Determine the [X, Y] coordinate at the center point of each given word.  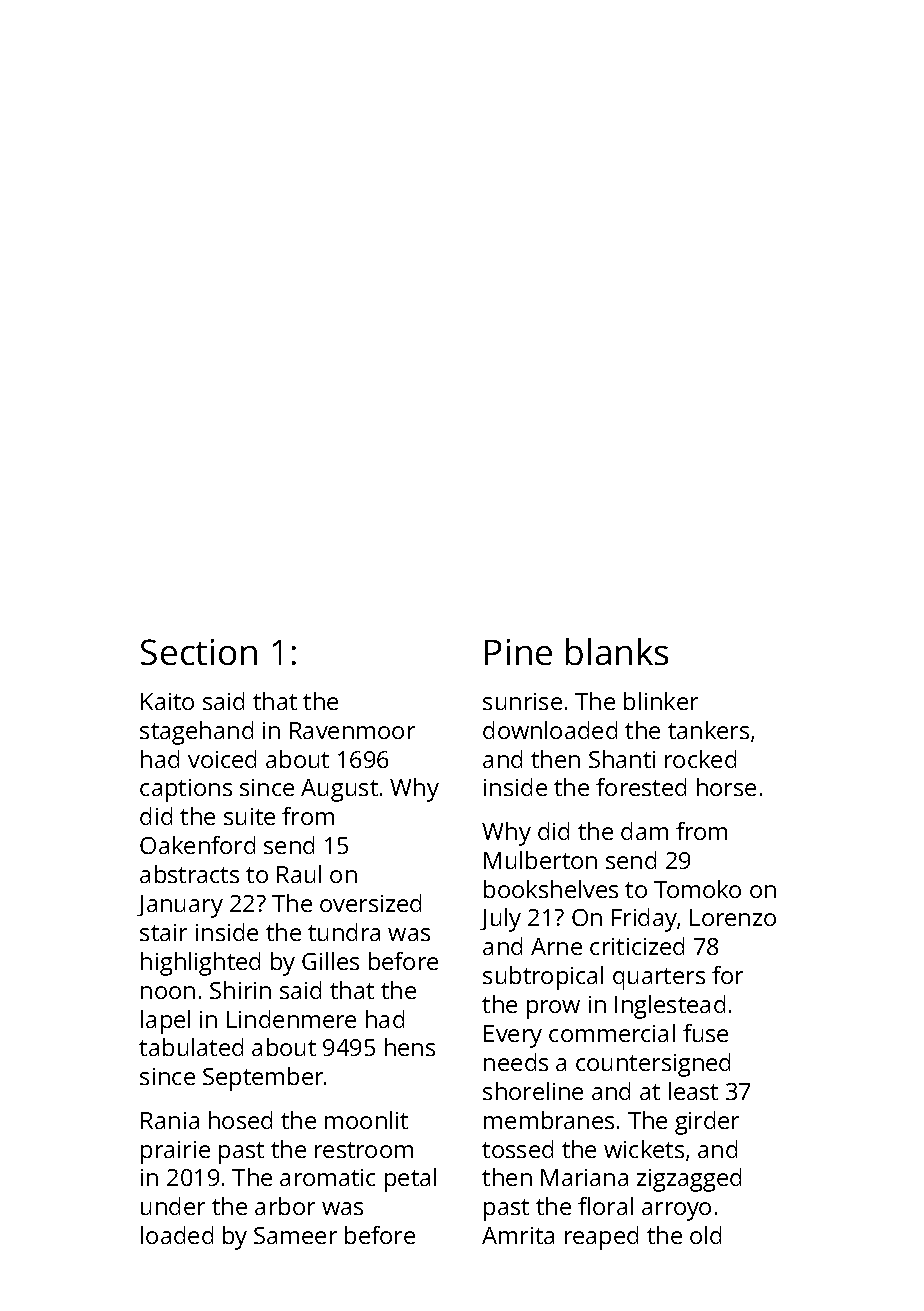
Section [199, 652]
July [500, 920]
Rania [170, 1120]
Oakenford [197, 845]
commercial [612, 1033]
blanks [617, 651]
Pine [518, 652]
